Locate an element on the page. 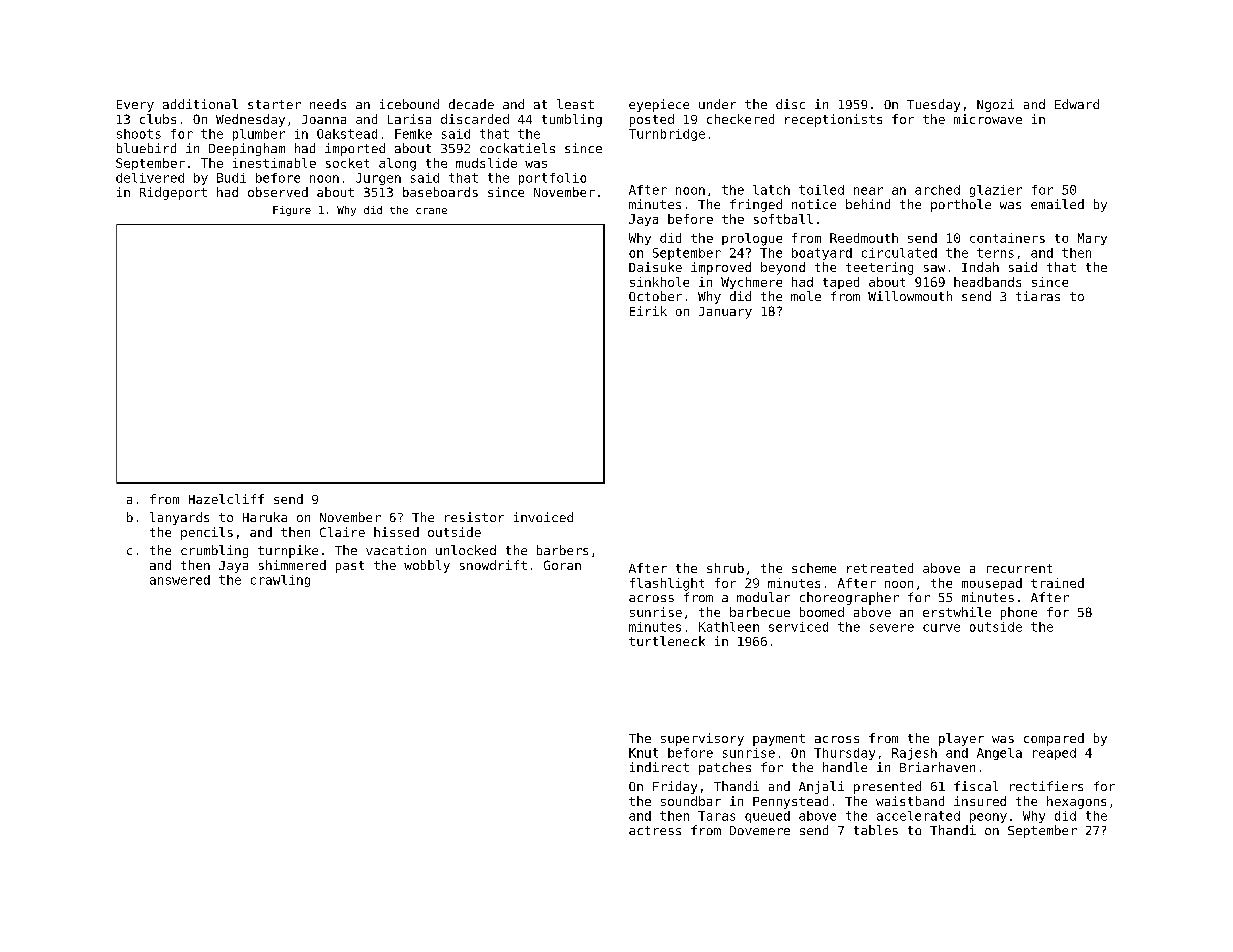 Image resolution: width=1233 pixels, height=952 pixels. recurrent is located at coordinates (1019, 568).
